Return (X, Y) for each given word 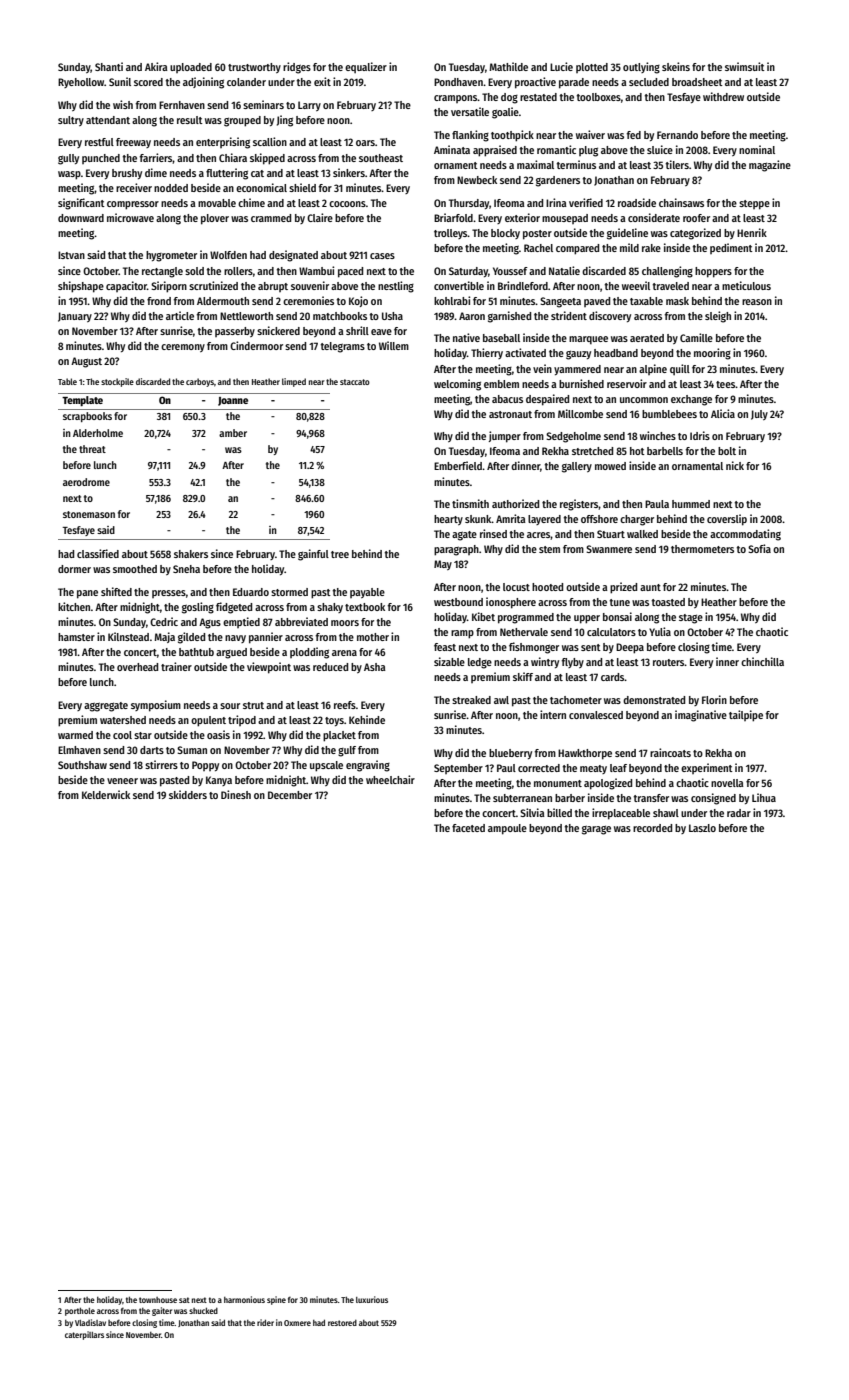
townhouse (158, 1300)
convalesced (596, 715)
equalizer (366, 68)
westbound (458, 602)
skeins (676, 66)
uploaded (191, 68)
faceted (468, 828)
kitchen (74, 606)
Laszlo (702, 828)
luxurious (372, 1299)
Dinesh (236, 794)
